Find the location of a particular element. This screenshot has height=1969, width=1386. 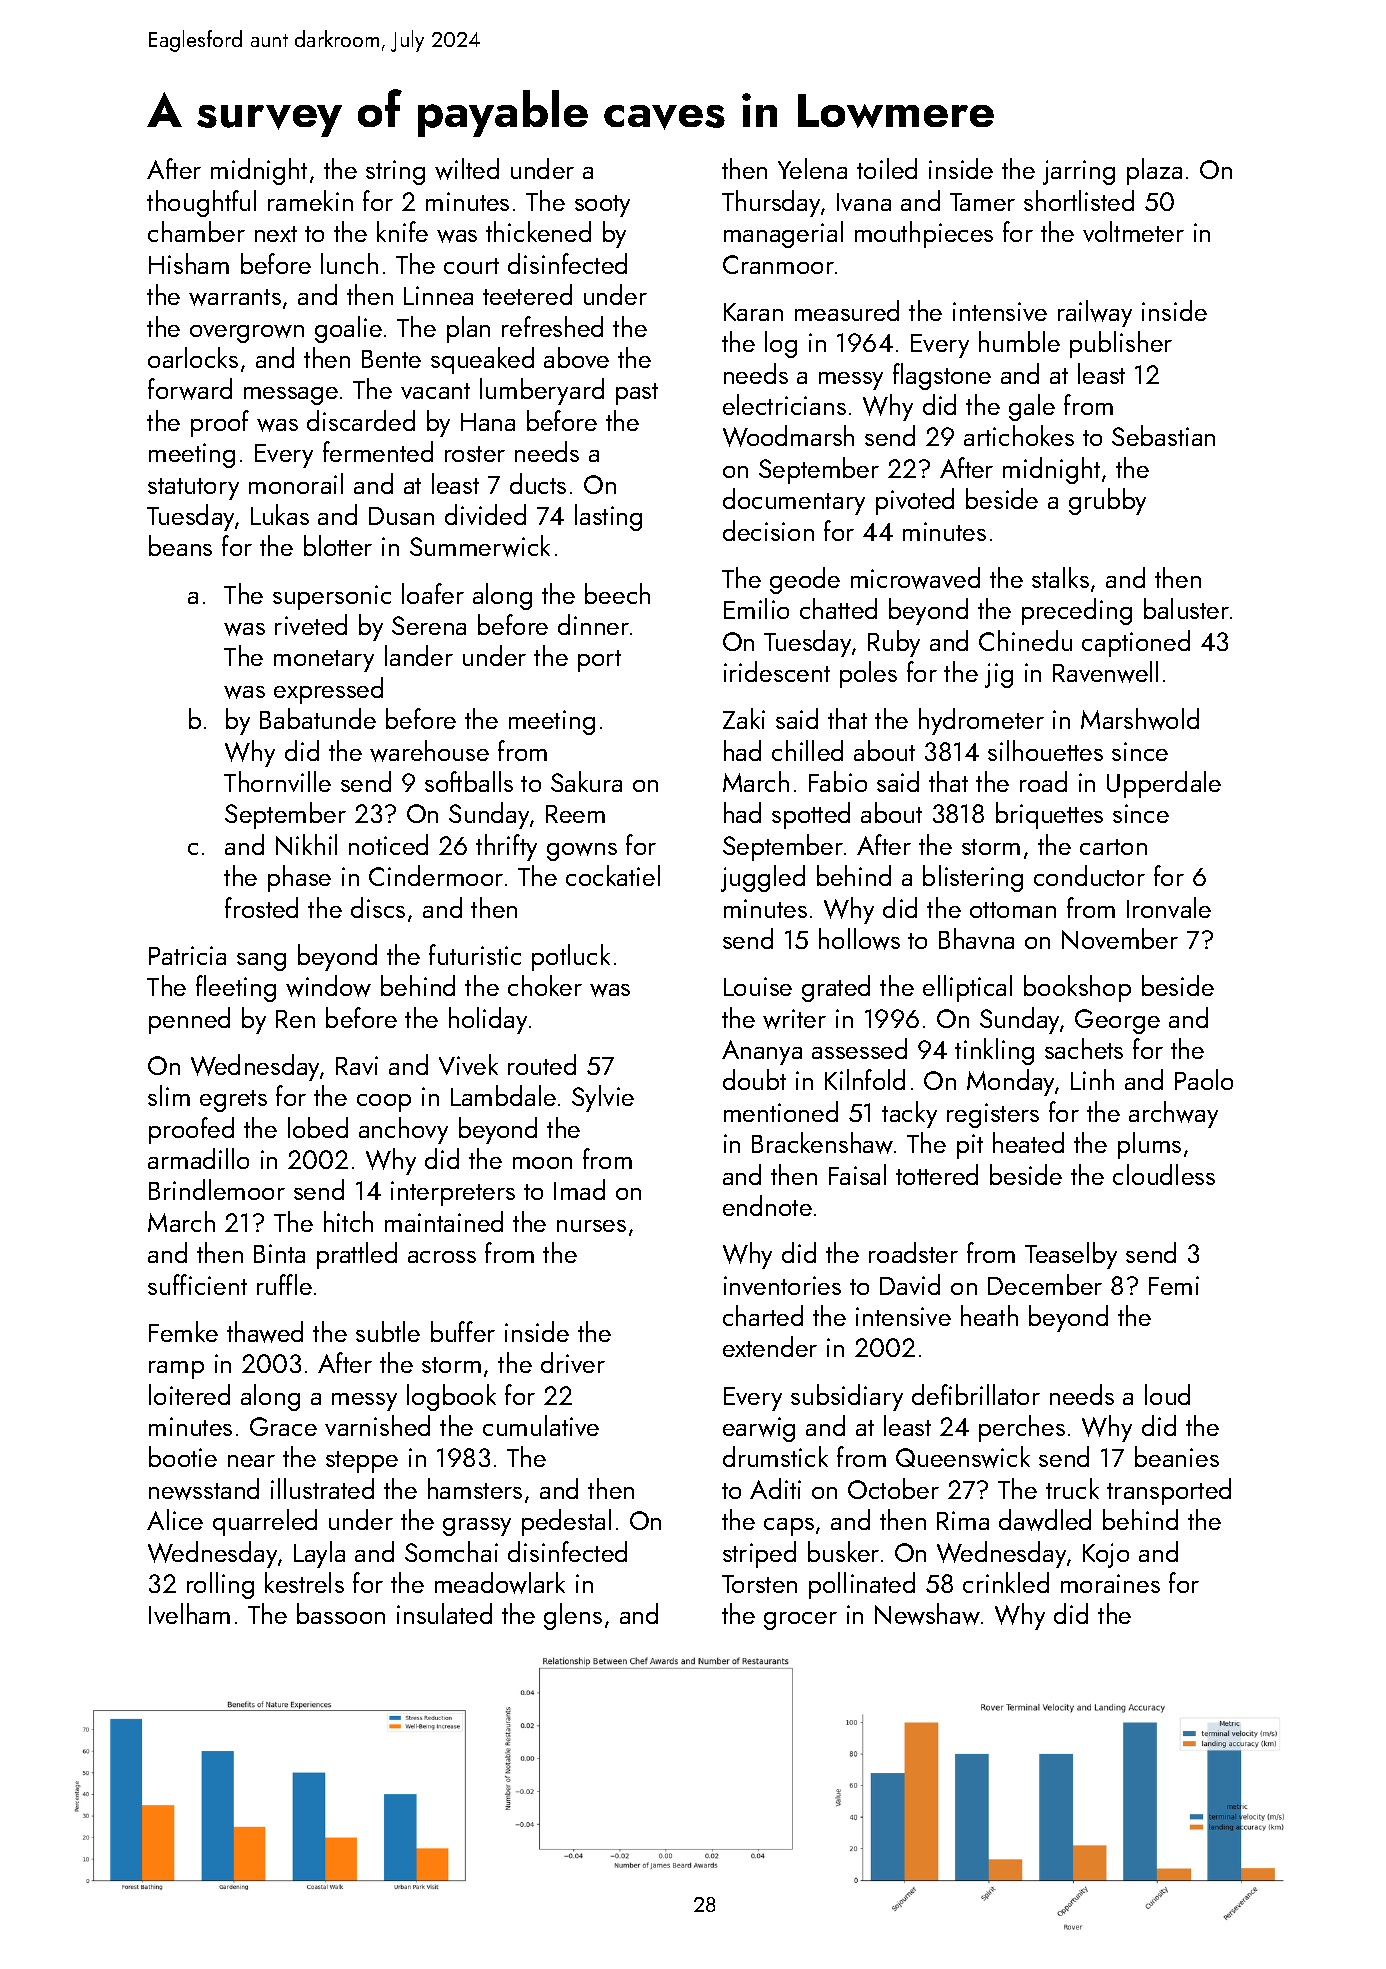

noticed is located at coordinates (388, 844).
